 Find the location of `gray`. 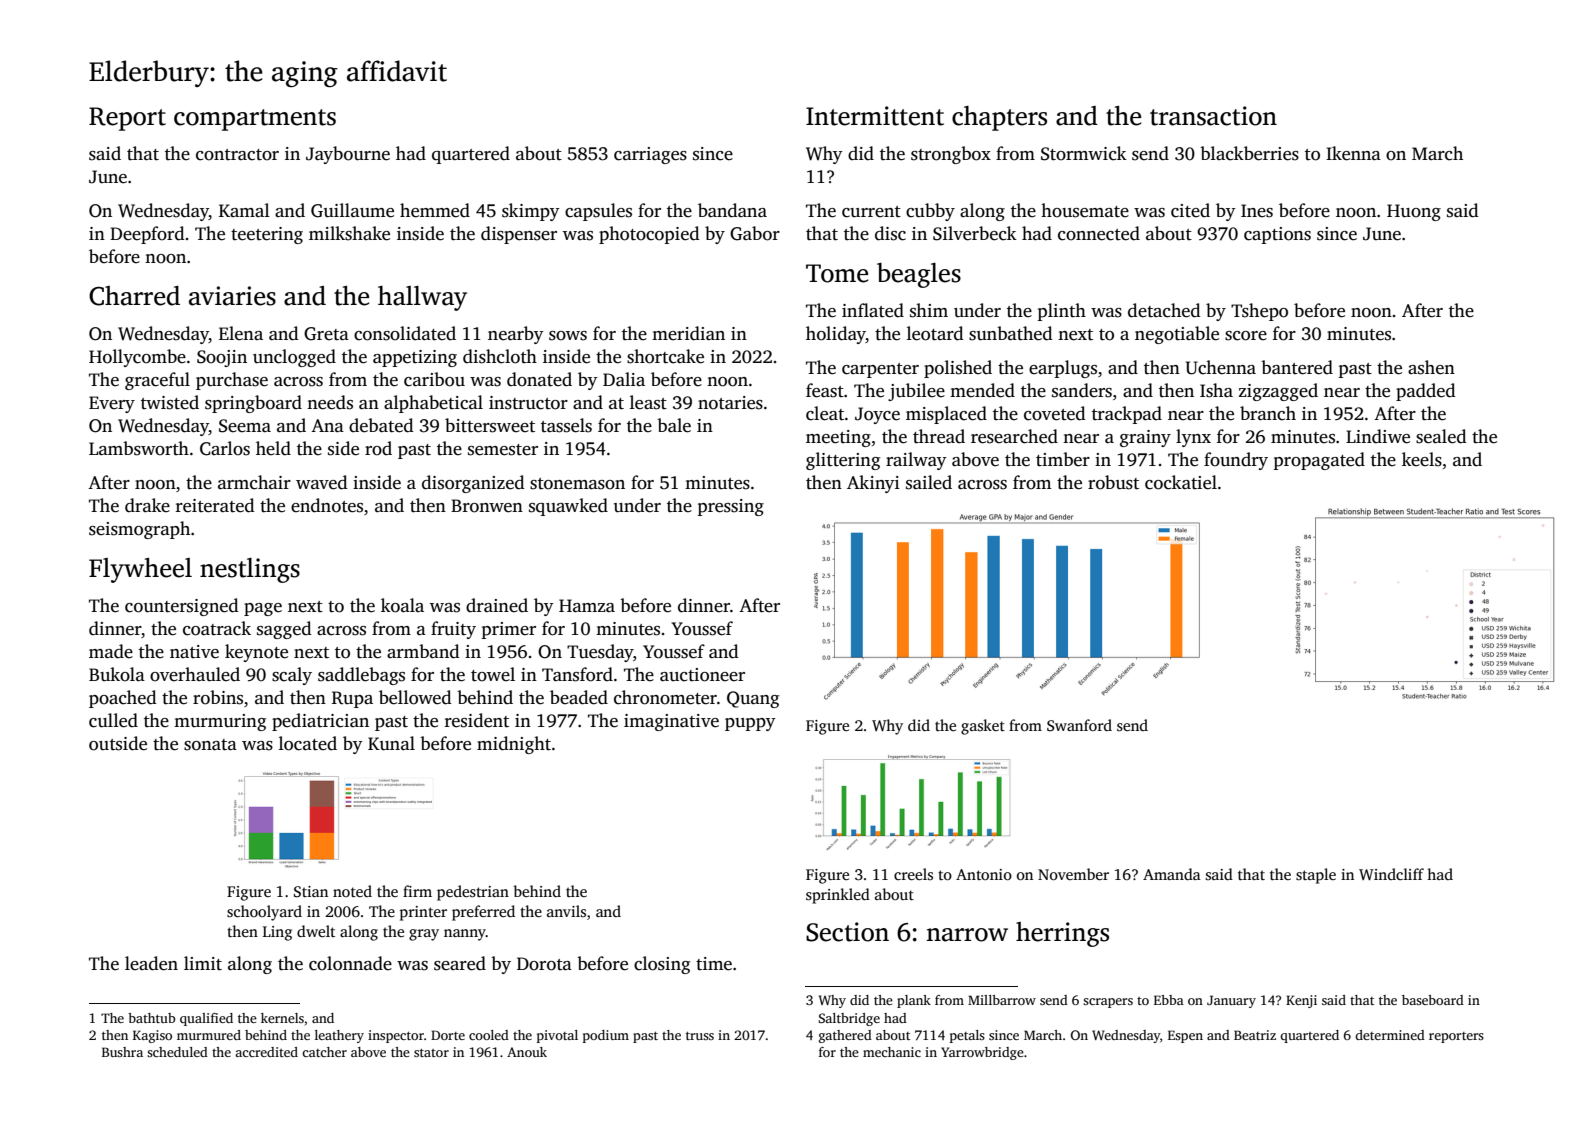

gray is located at coordinates (424, 935).
